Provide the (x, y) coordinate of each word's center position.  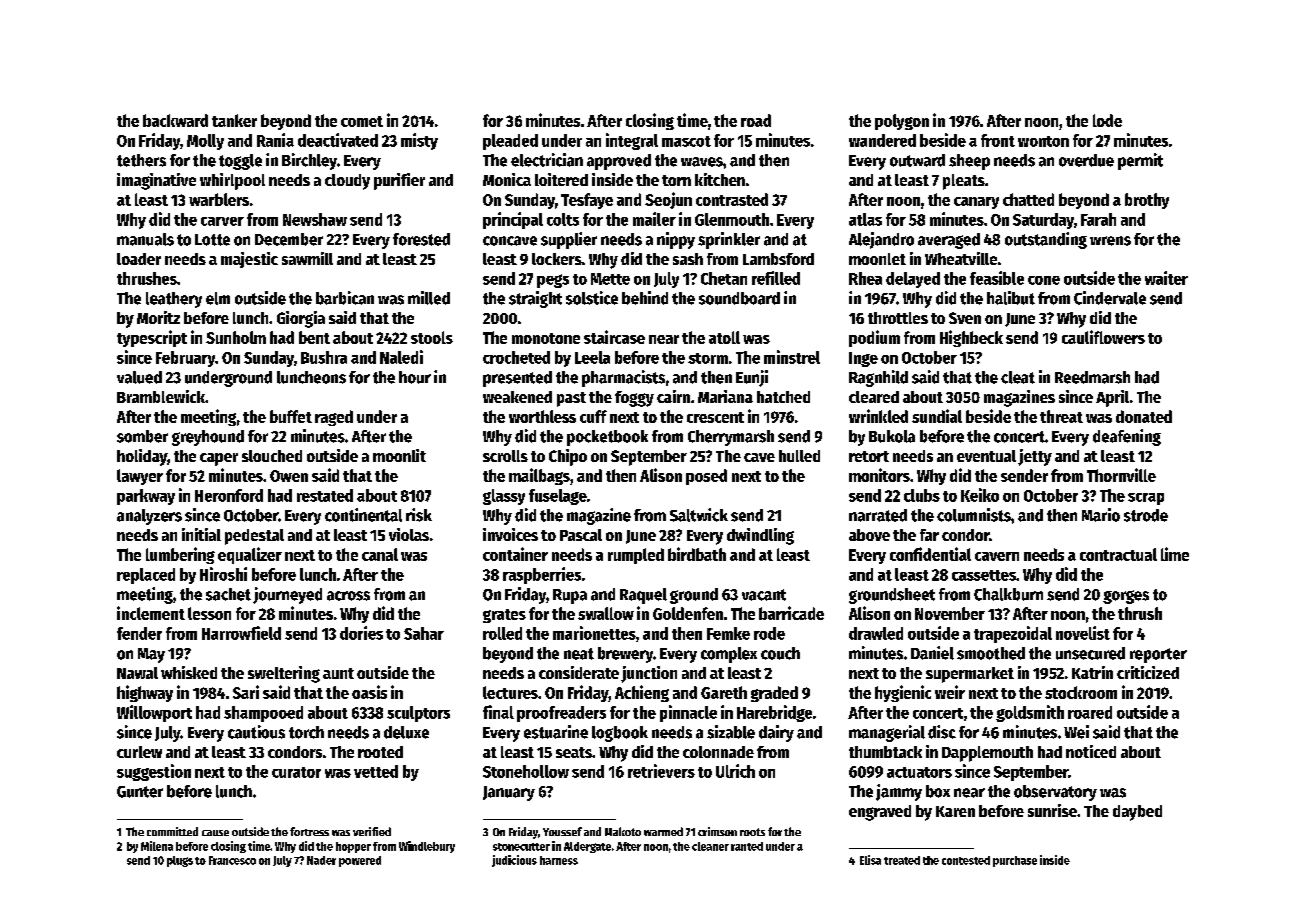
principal (513, 220)
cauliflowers (1103, 337)
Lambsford (778, 259)
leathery (174, 300)
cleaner (710, 846)
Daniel (932, 653)
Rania (275, 140)
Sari (246, 692)
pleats (964, 182)
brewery (625, 655)
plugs (180, 861)
